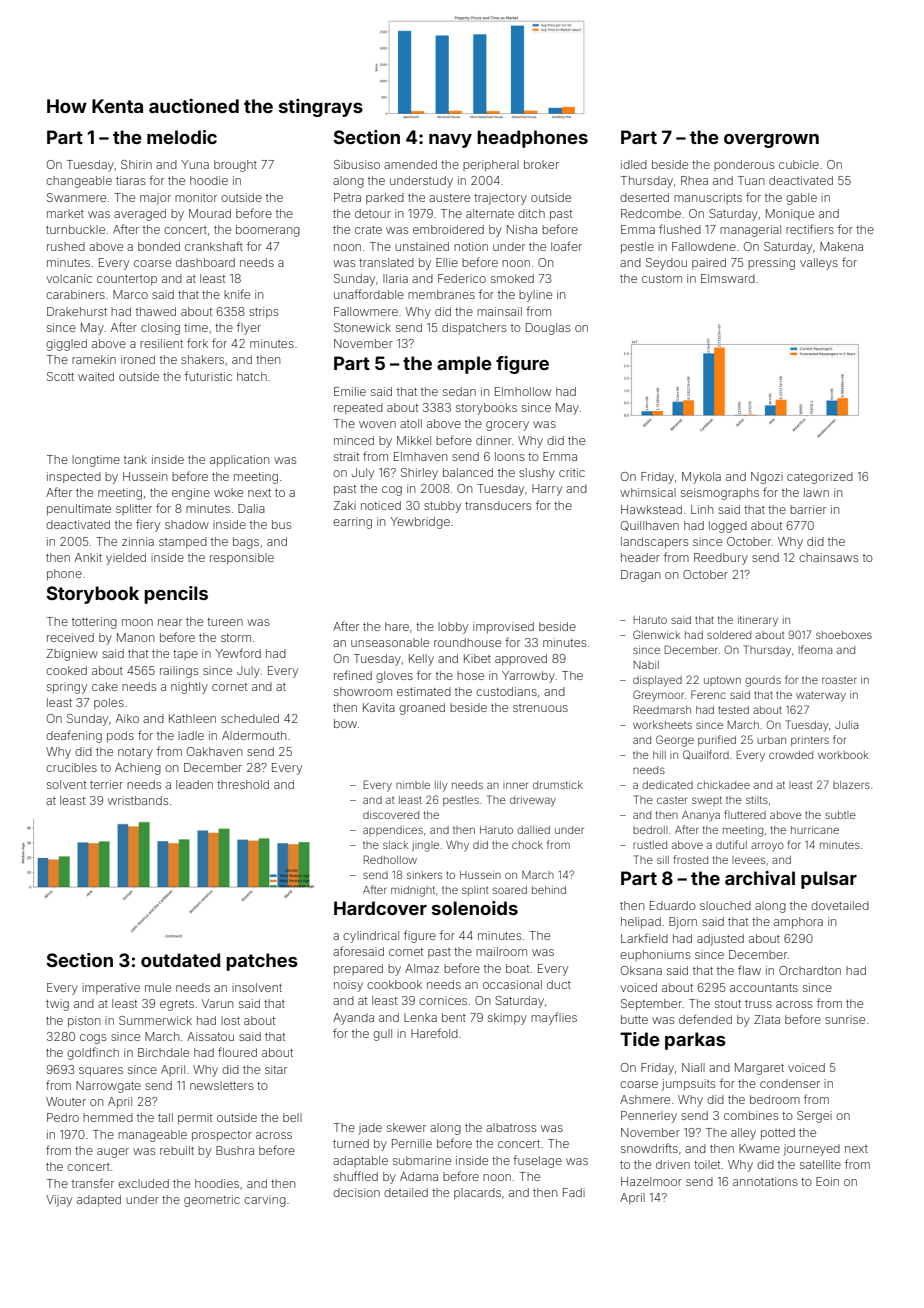  Describe the element at coordinates (791, 755) in the document. I see `crowded` at that location.
